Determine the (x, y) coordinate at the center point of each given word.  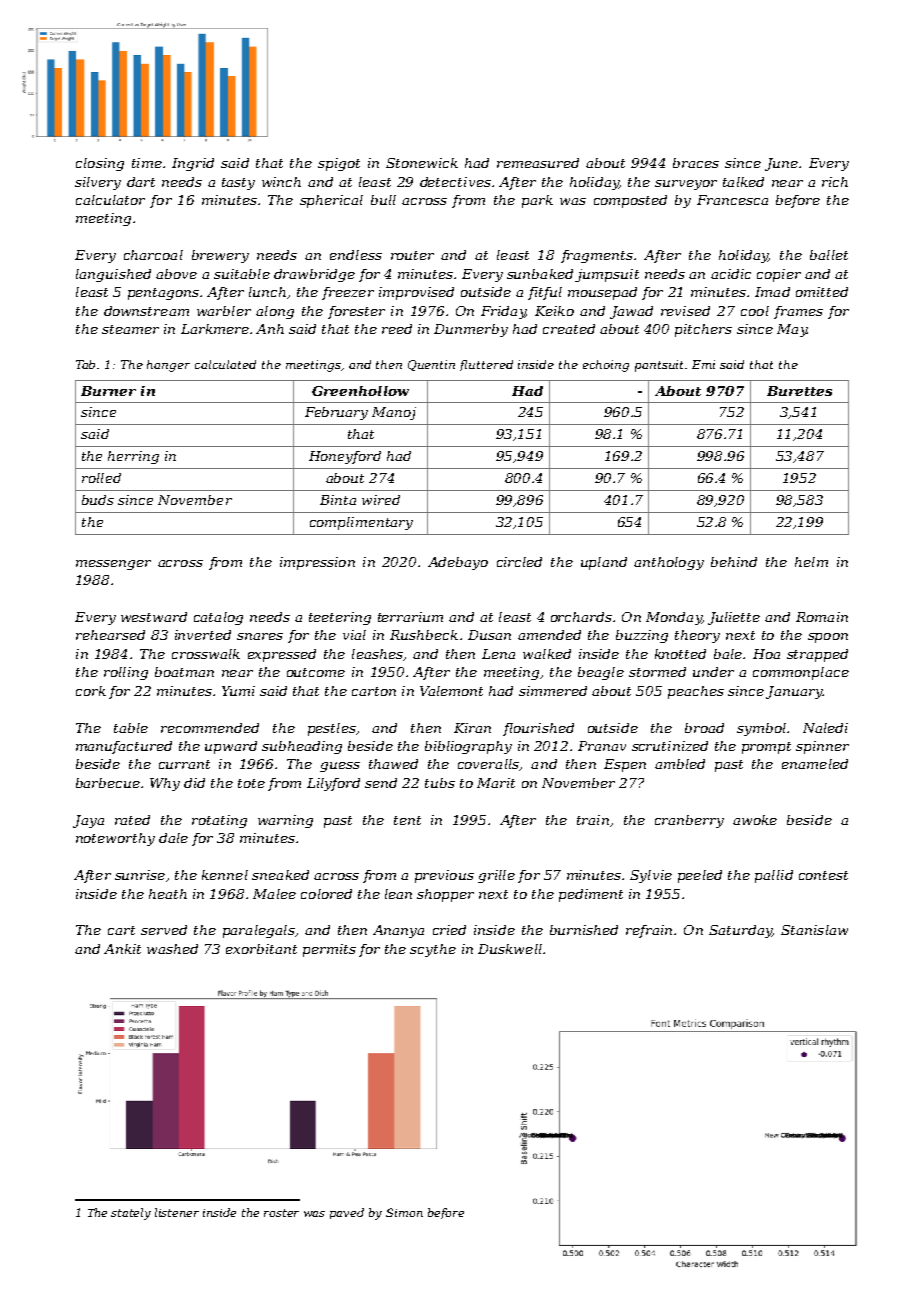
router (412, 255)
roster (281, 1213)
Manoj (394, 413)
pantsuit (660, 366)
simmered (553, 691)
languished (113, 275)
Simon (404, 1212)
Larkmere (215, 329)
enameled (815, 764)
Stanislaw (814, 930)
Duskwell (510, 949)
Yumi (238, 691)
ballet (829, 255)
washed (172, 949)
